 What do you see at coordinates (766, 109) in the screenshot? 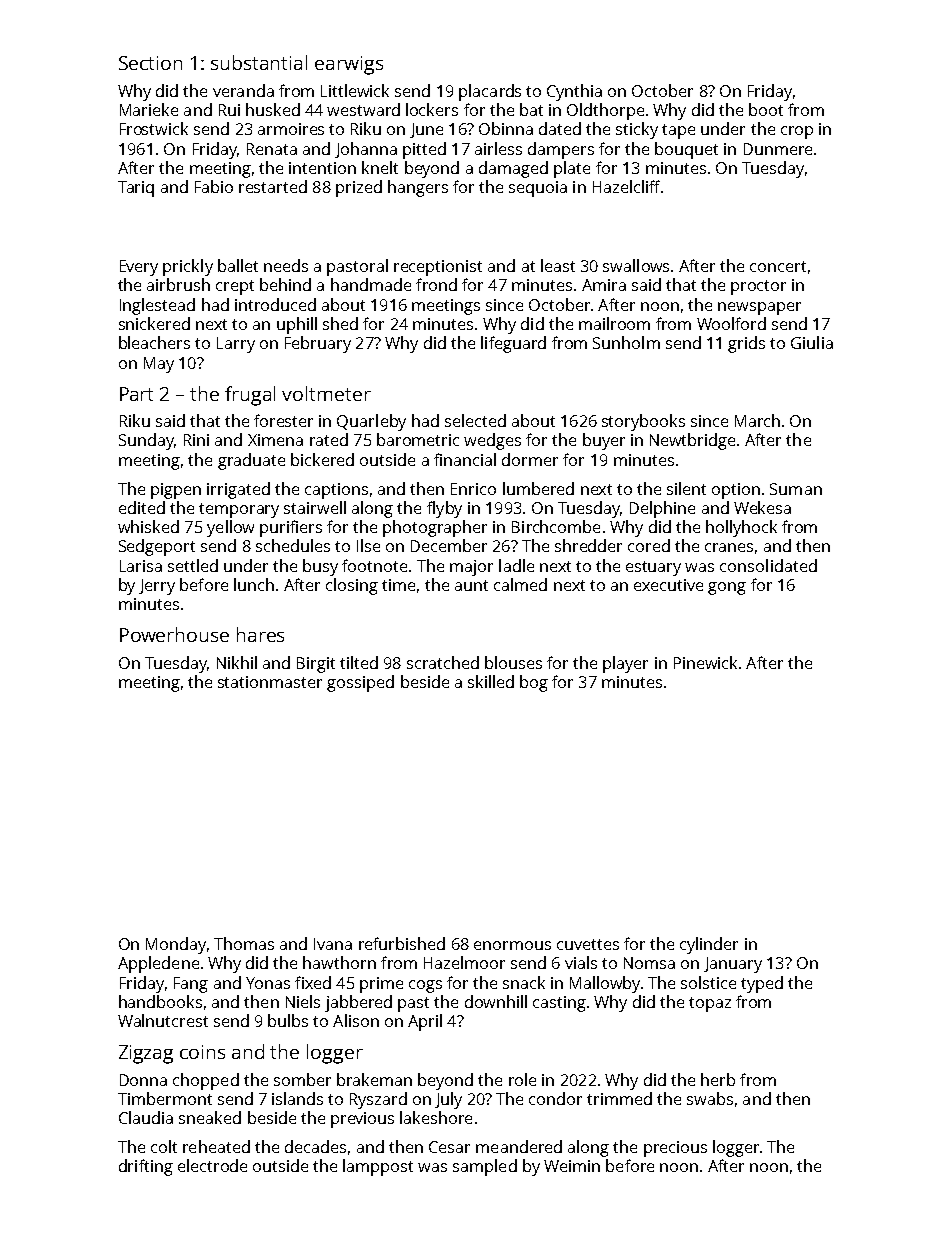
I see `boot` at bounding box center [766, 109].
